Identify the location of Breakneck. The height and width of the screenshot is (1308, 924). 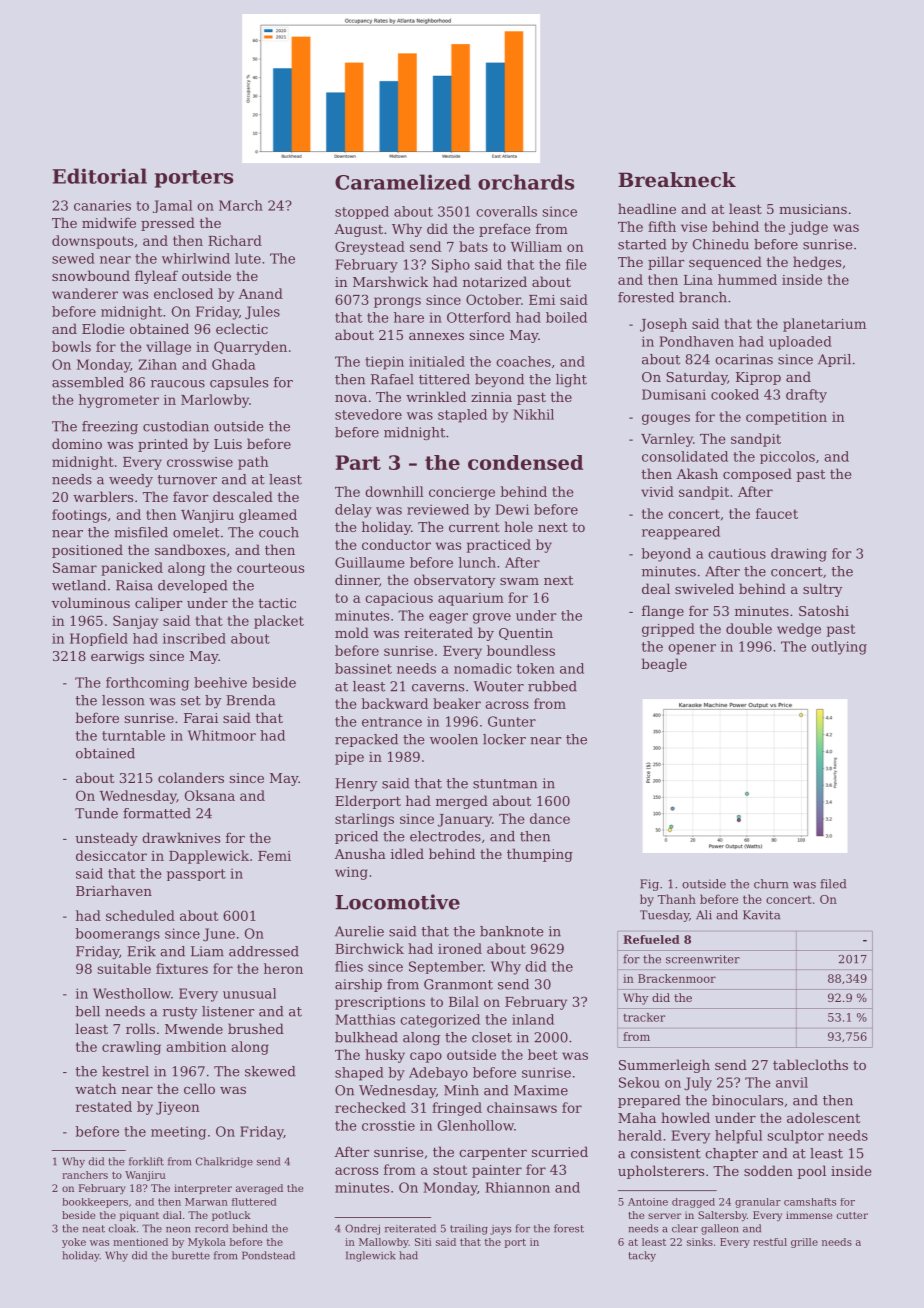
(677, 180).
